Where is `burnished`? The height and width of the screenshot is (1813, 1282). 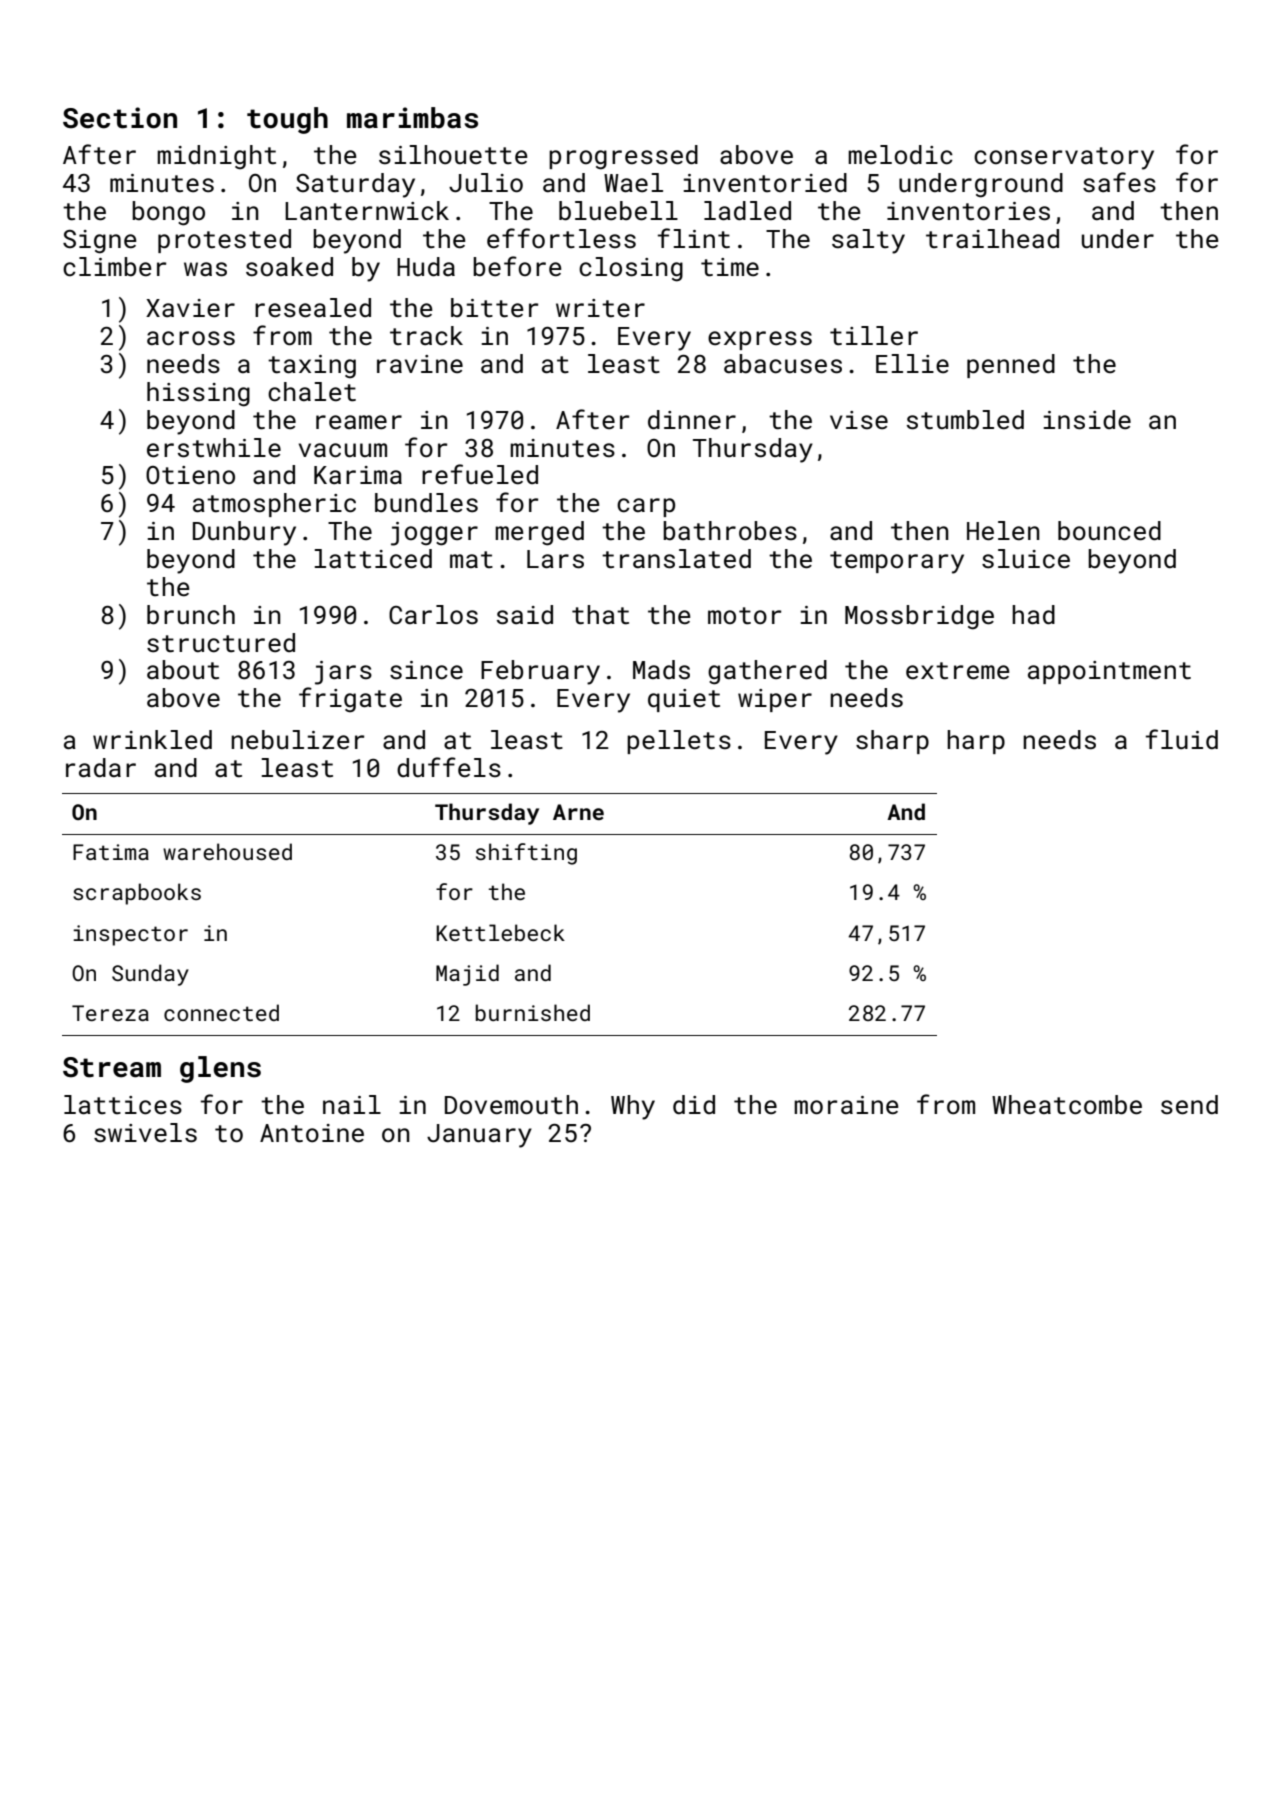 burnished is located at coordinates (533, 1012).
